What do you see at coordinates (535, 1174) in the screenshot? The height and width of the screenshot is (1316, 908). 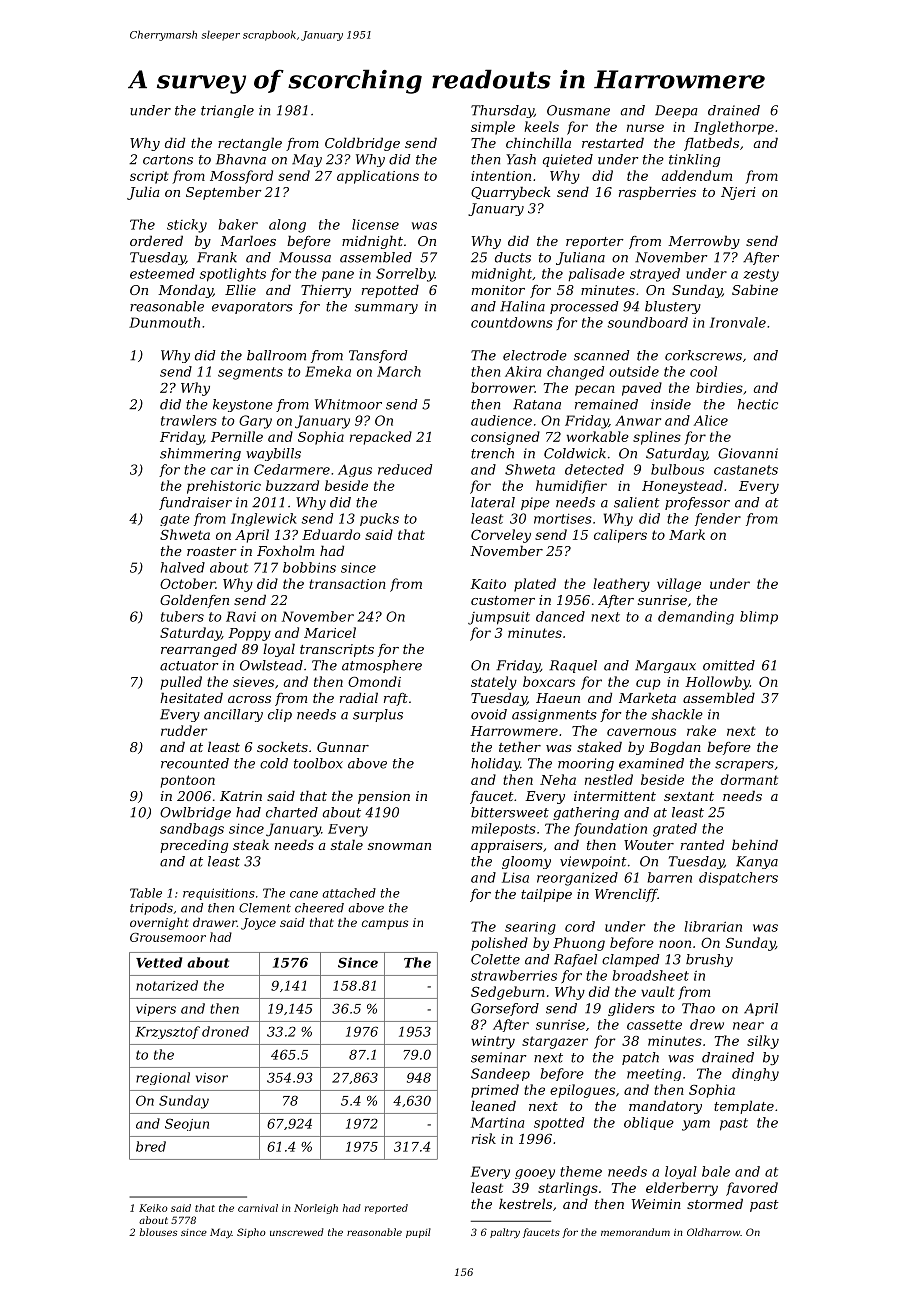 I see `gooey` at bounding box center [535, 1174].
